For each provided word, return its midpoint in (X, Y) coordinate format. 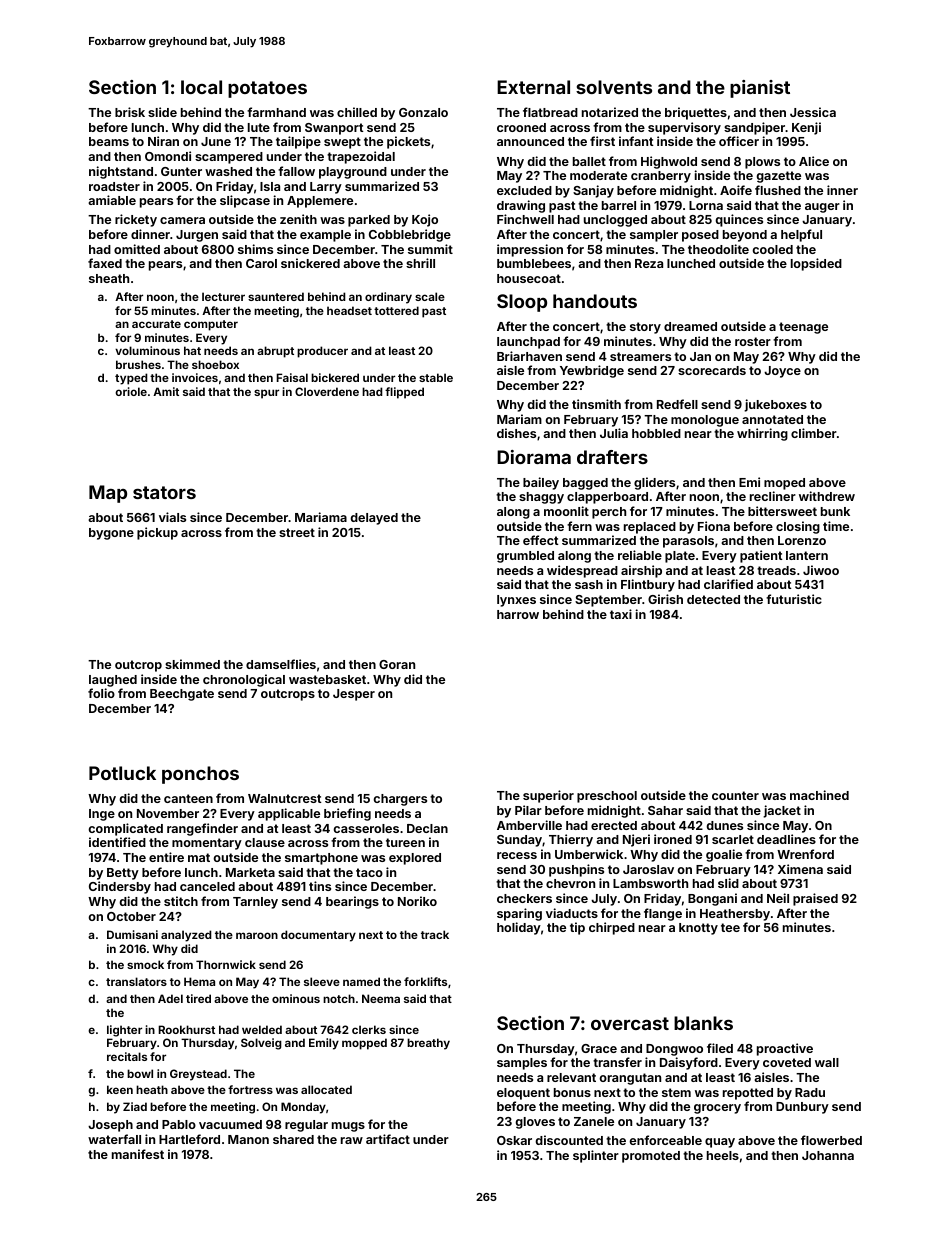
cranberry (661, 177)
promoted (651, 1157)
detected (713, 599)
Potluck (122, 773)
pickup (157, 533)
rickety (136, 220)
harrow (518, 614)
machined (819, 795)
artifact (388, 1139)
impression (530, 250)
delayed (374, 519)
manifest (138, 1154)
